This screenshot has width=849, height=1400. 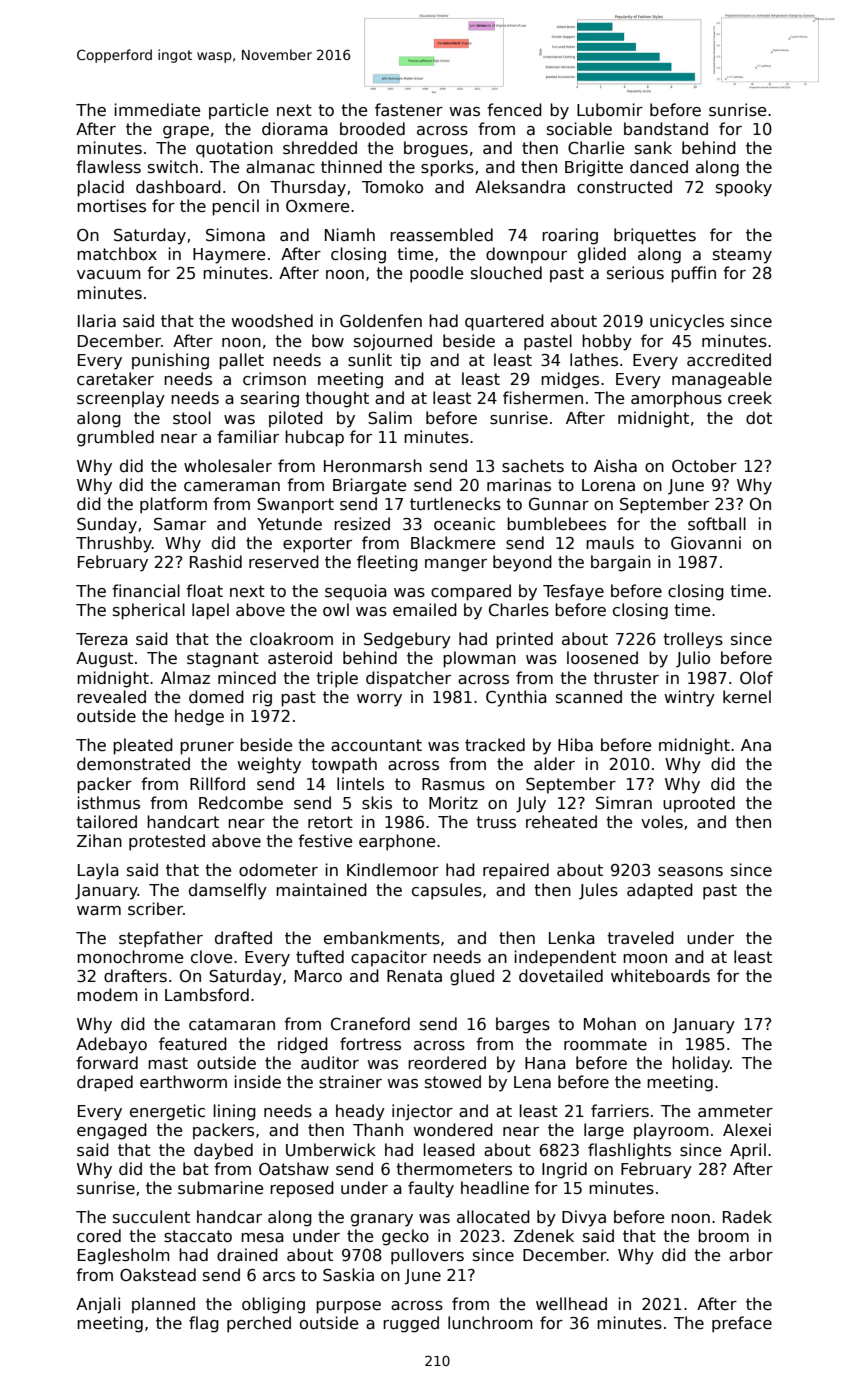 What do you see at coordinates (523, 1025) in the screenshot?
I see `barges` at bounding box center [523, 1025].
